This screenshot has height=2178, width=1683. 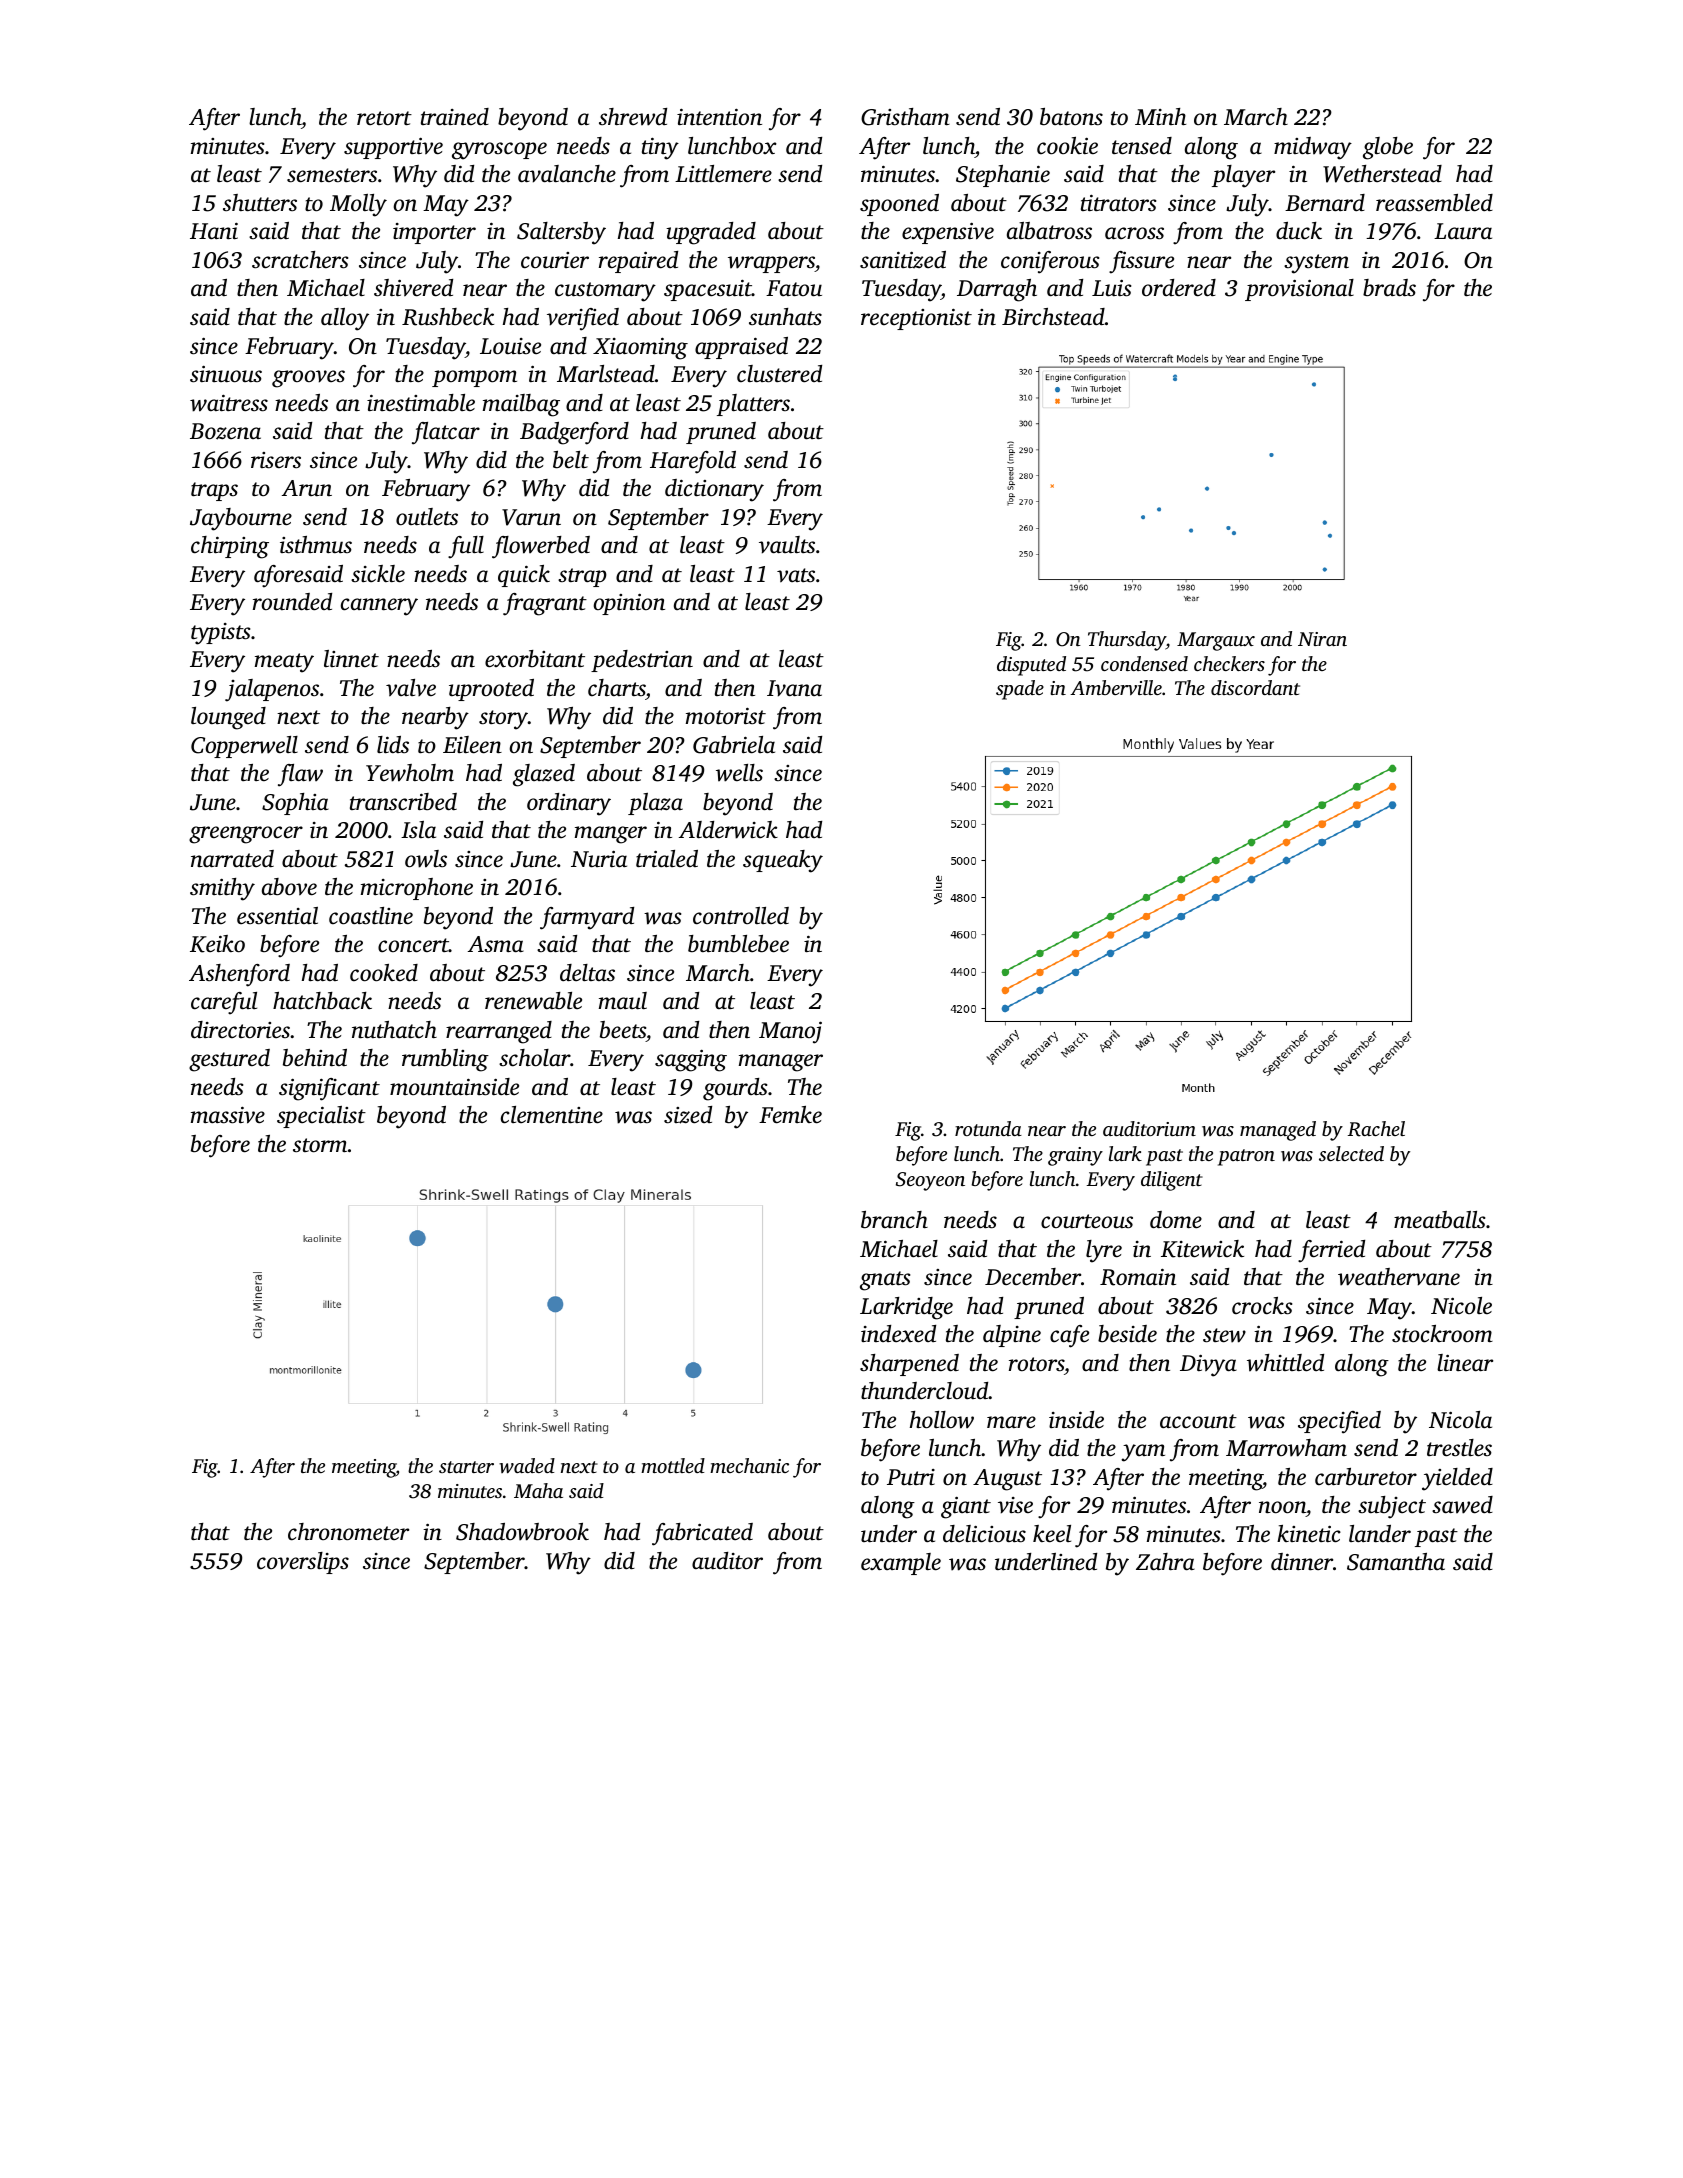 I want to click on system, so click(x=1316, y=264).
